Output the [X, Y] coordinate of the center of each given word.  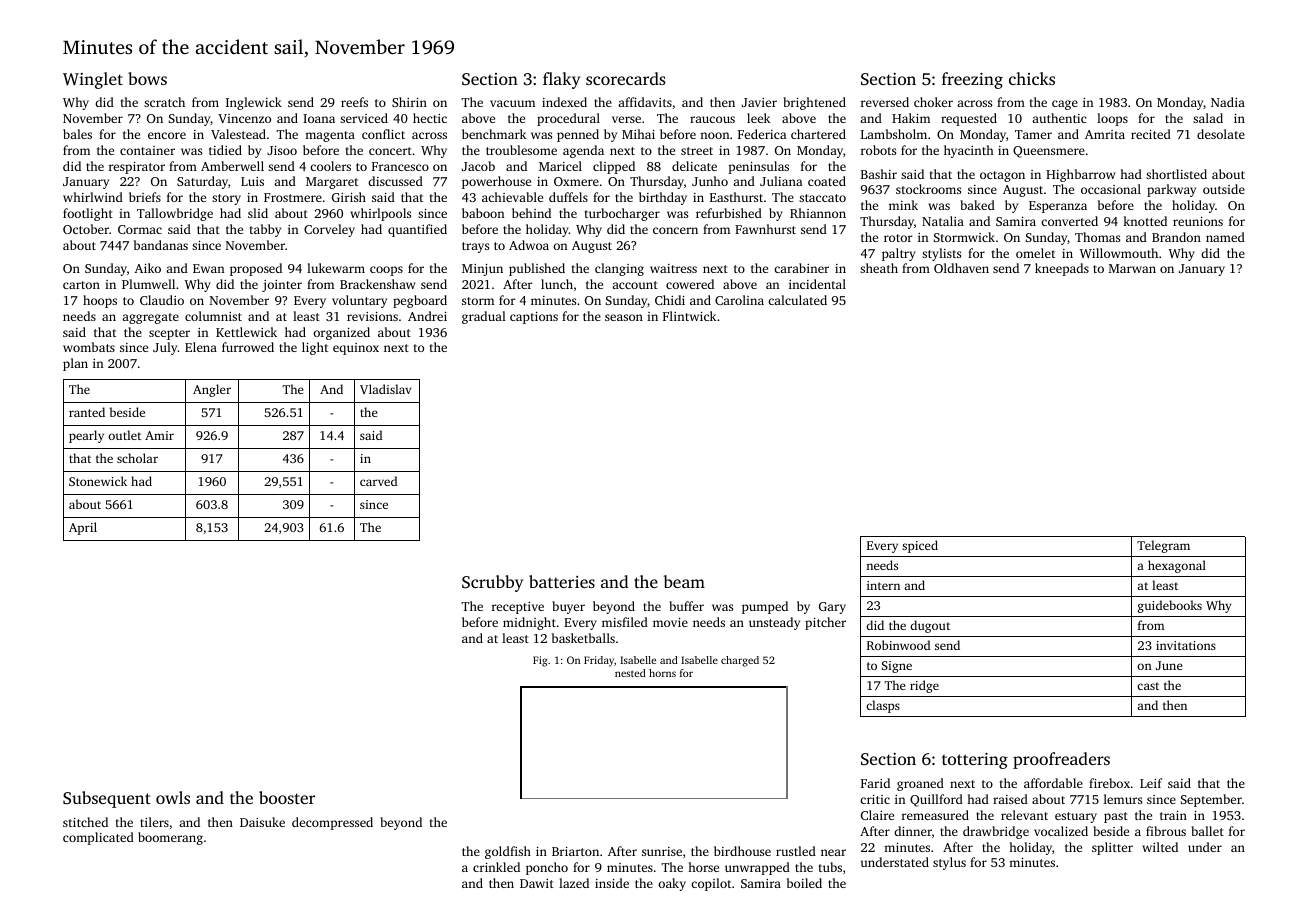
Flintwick [689, 316]
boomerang [170, 838]
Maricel [560, 166]
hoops [100, 301]
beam [684, 581]
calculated [797, 300]
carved [378, 481]
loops [1112, 119]
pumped [765, 607]
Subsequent [107, 799]
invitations [1186, 645]
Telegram [1163, 546]
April [83, 528]
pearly [86, 436]
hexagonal [1177, 566]
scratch [164, 102]
